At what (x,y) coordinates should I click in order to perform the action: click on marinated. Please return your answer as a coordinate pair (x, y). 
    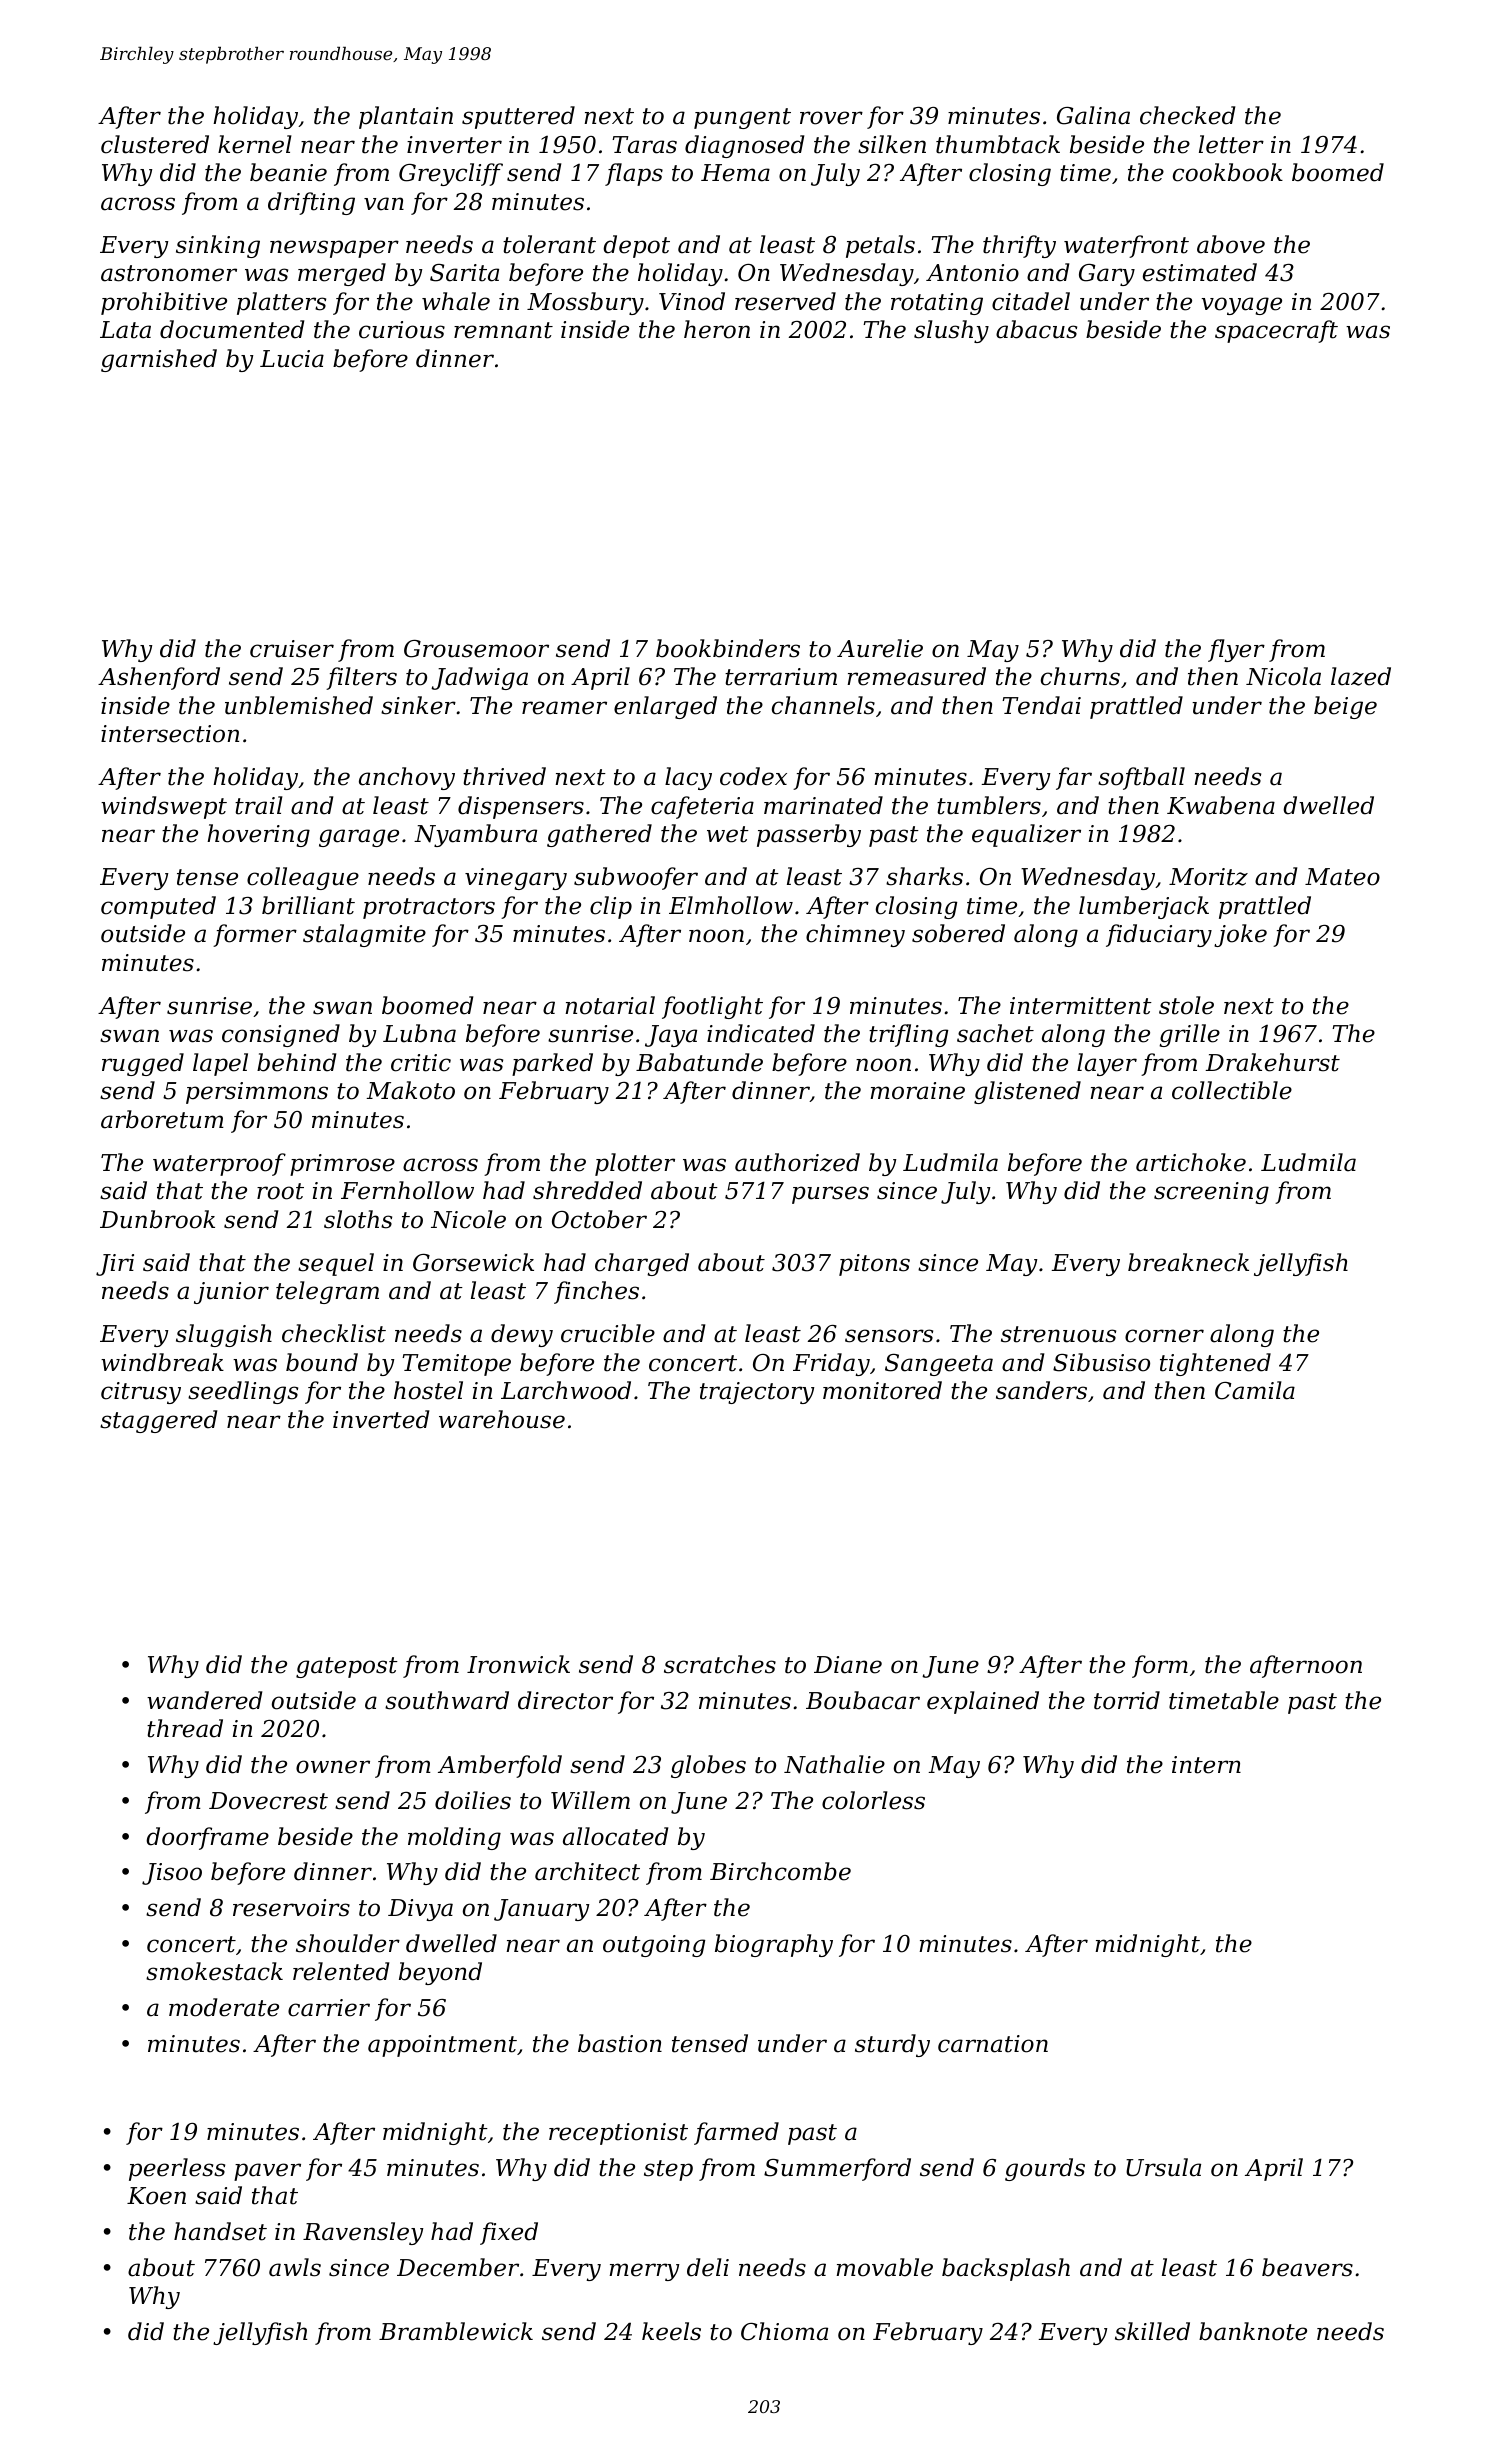
    Looking at the image, I should click on (823, 805).
